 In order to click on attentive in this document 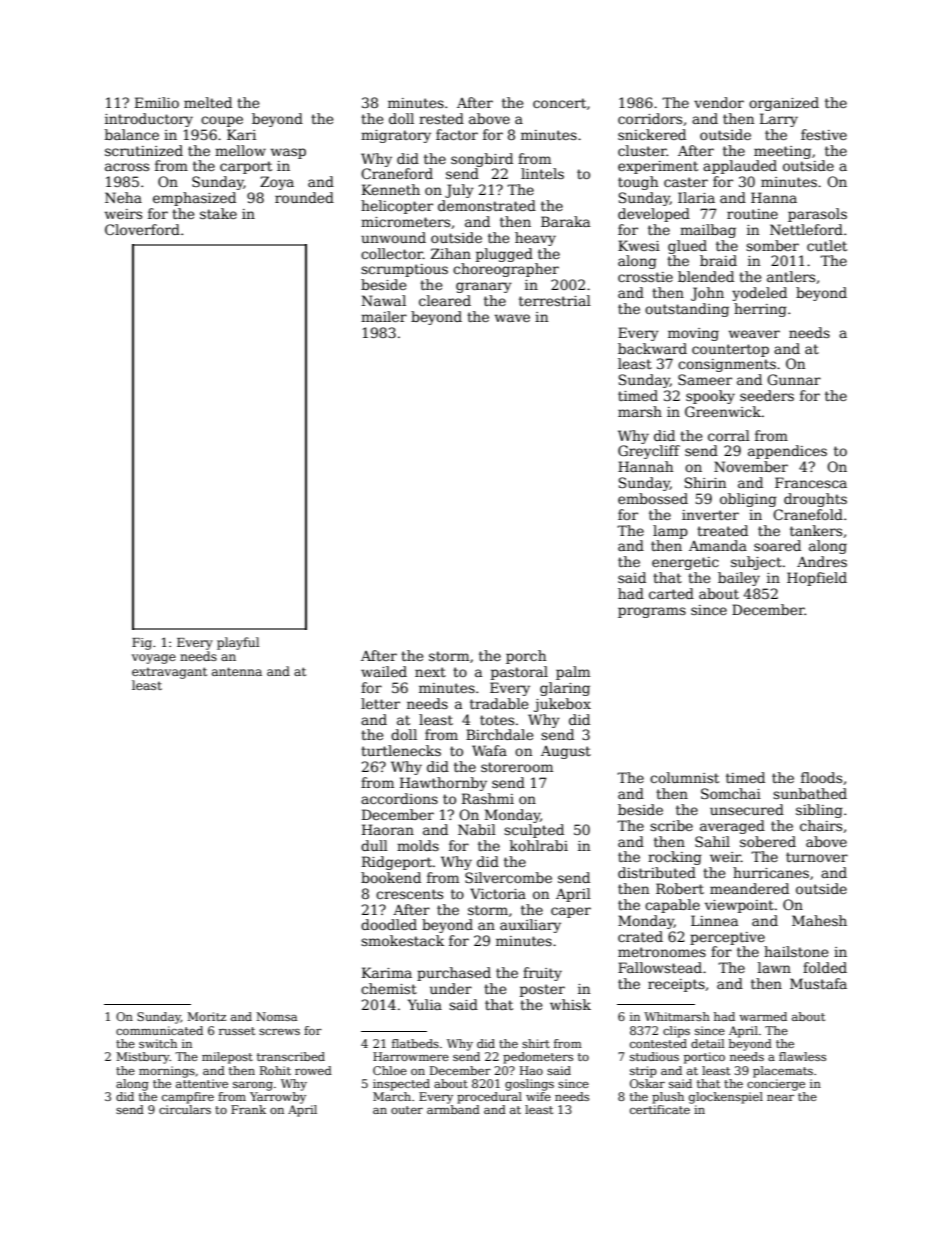, I will do `click(202, 1083)`.
